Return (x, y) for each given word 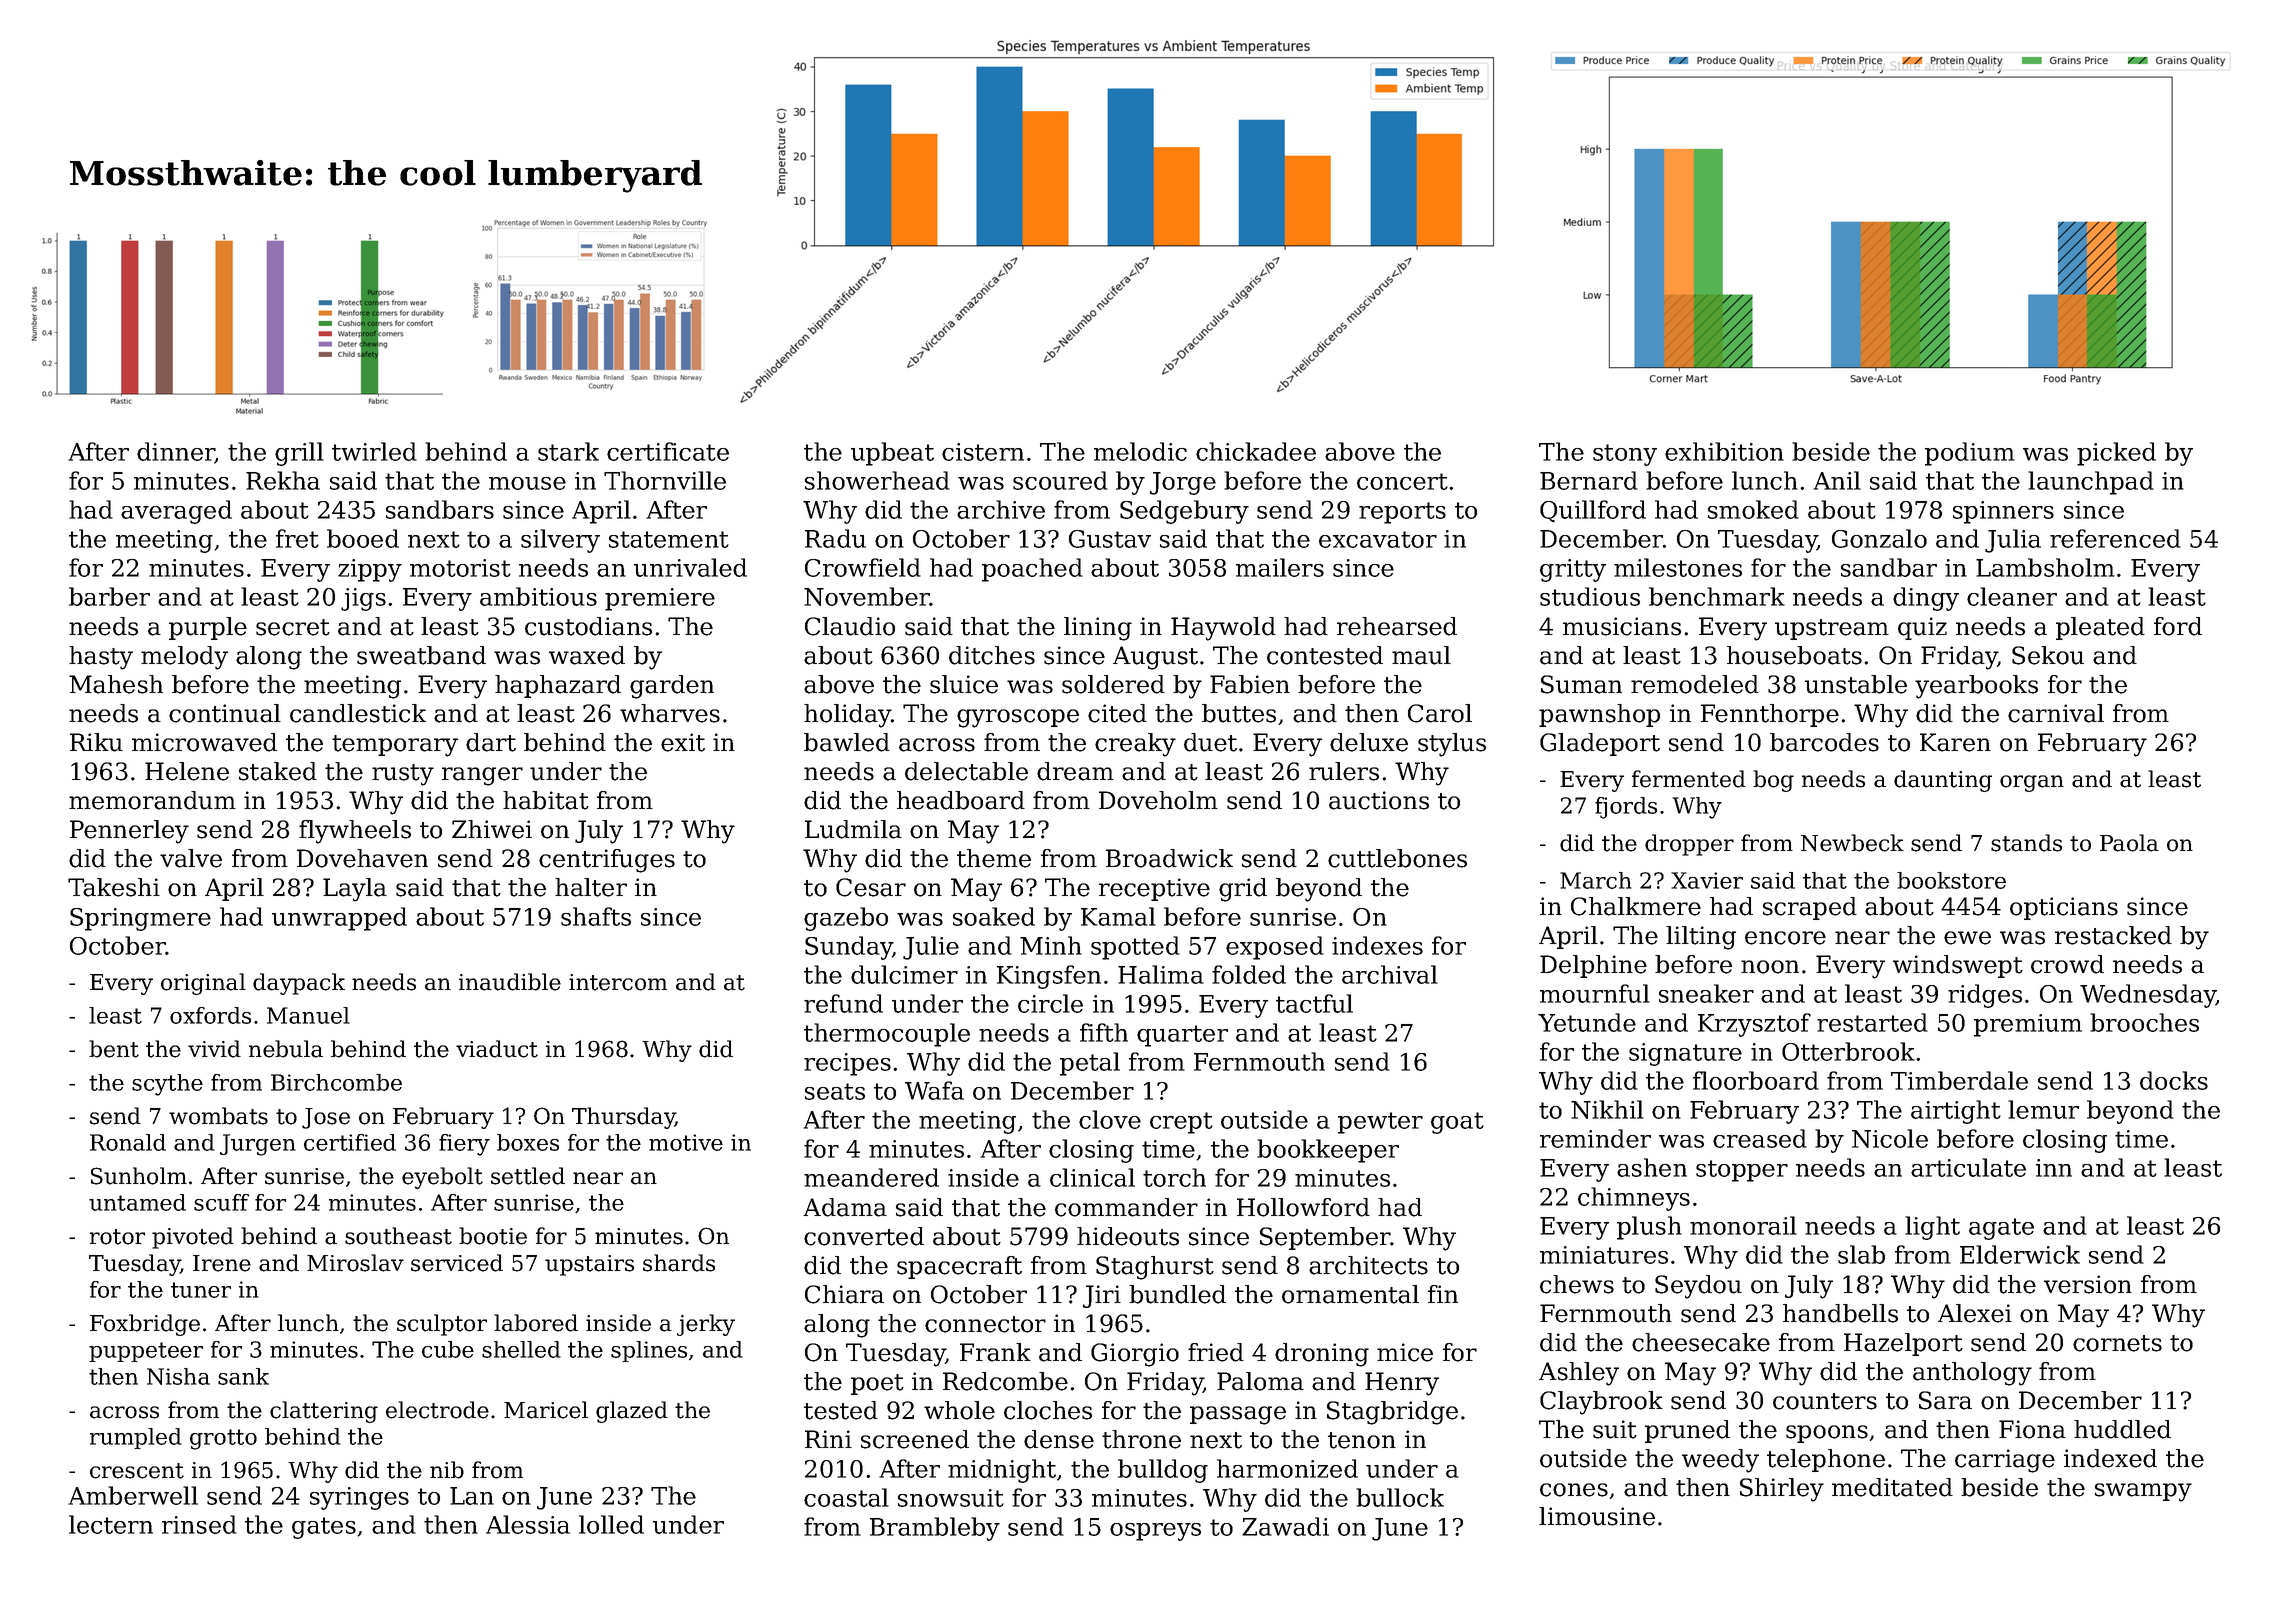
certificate (668, 451)
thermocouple (887, 1035)
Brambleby (935, 1529)
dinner (176, 453)
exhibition (1724, 451)
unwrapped (339, 919)
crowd (2067, 964)
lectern (111, 1524)
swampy (2143, 1492)
